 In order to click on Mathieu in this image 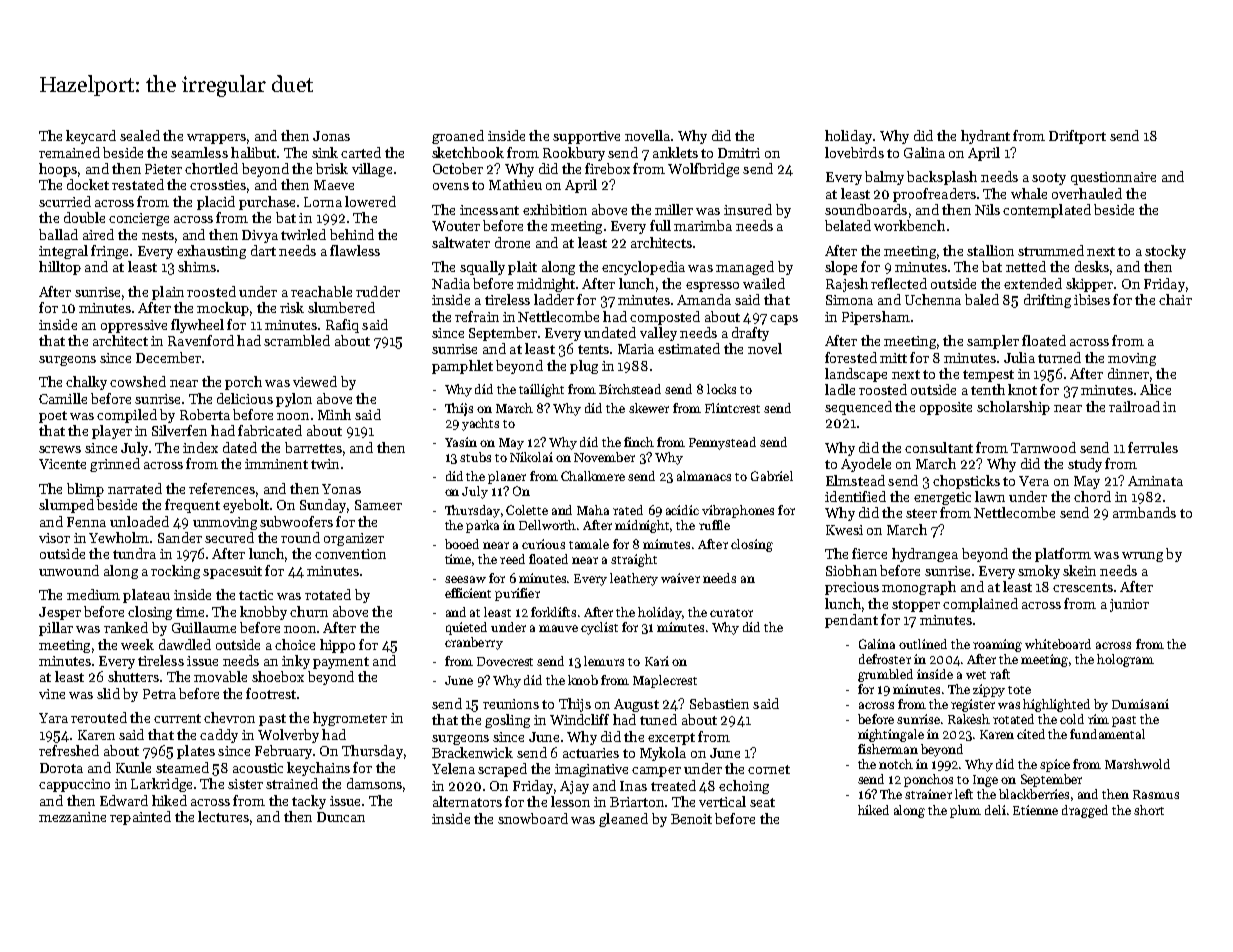, I will do `click(515, 184)`.
